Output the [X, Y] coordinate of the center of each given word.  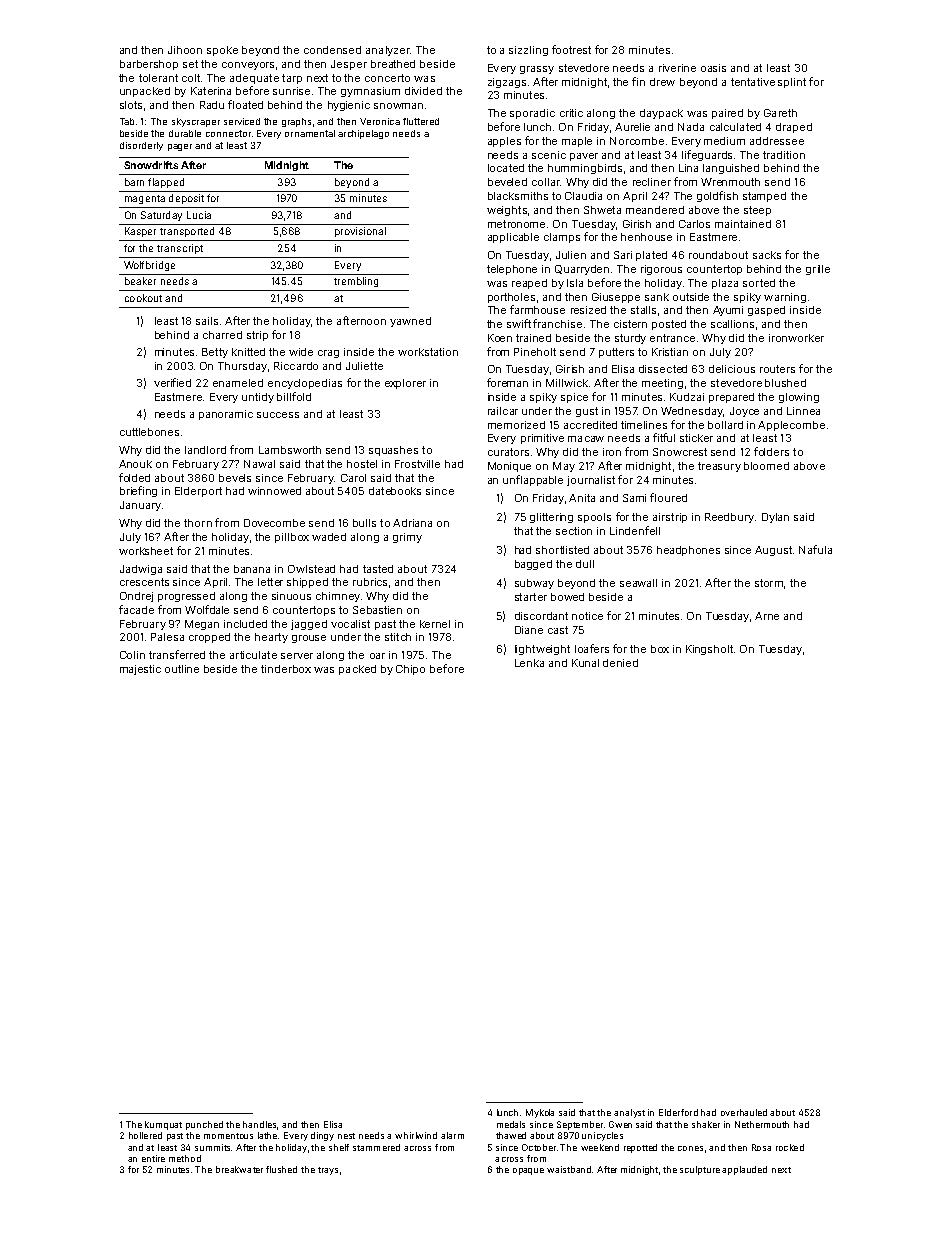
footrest [571, 49]
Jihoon [185, 50]
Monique [509, 467]
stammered [376, 1147]
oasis [713, 68]
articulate [253, 655]
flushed [281, 1169]
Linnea [803, 411]
